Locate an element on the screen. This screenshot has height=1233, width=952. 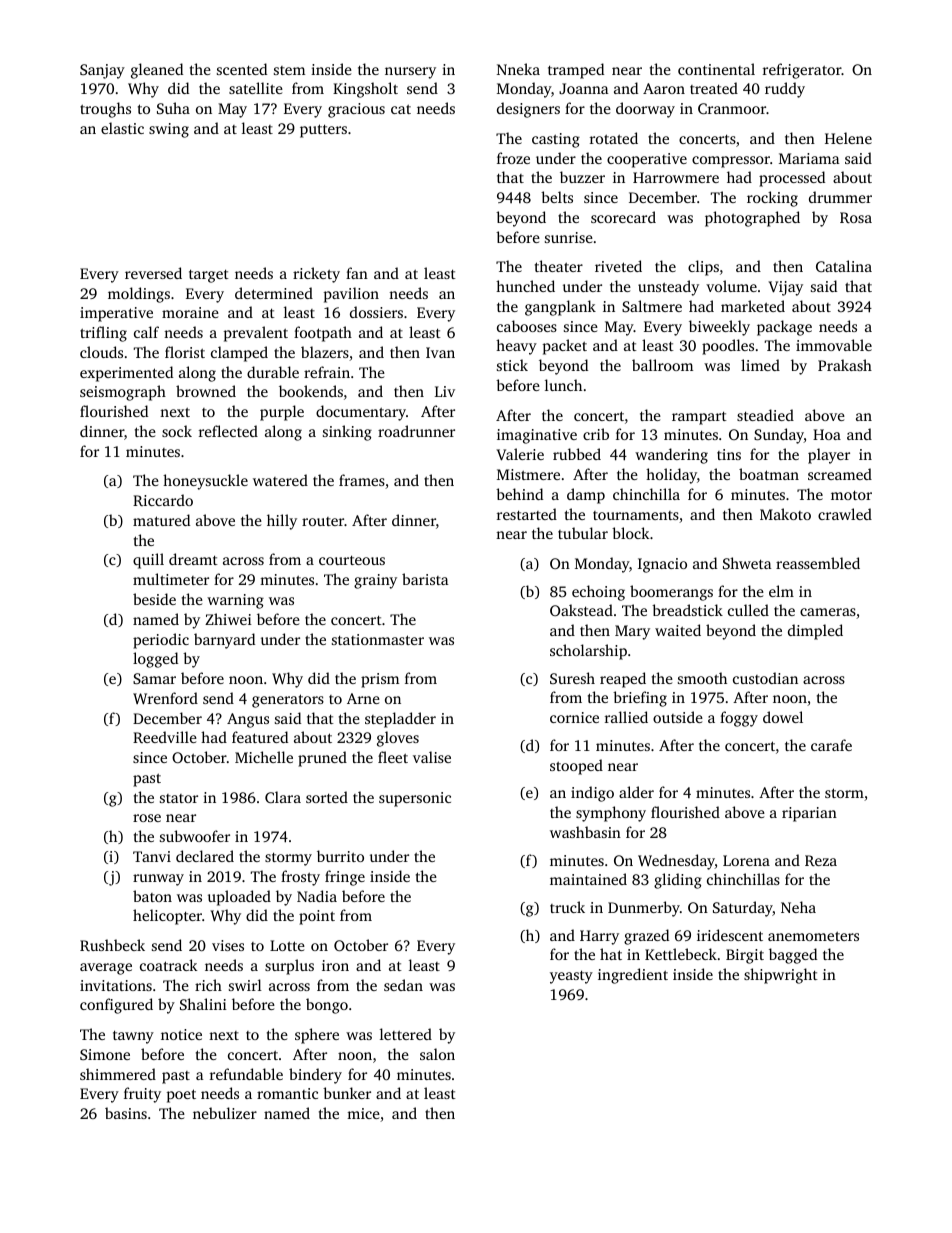
reversed is located at coordinates (153, 273).
